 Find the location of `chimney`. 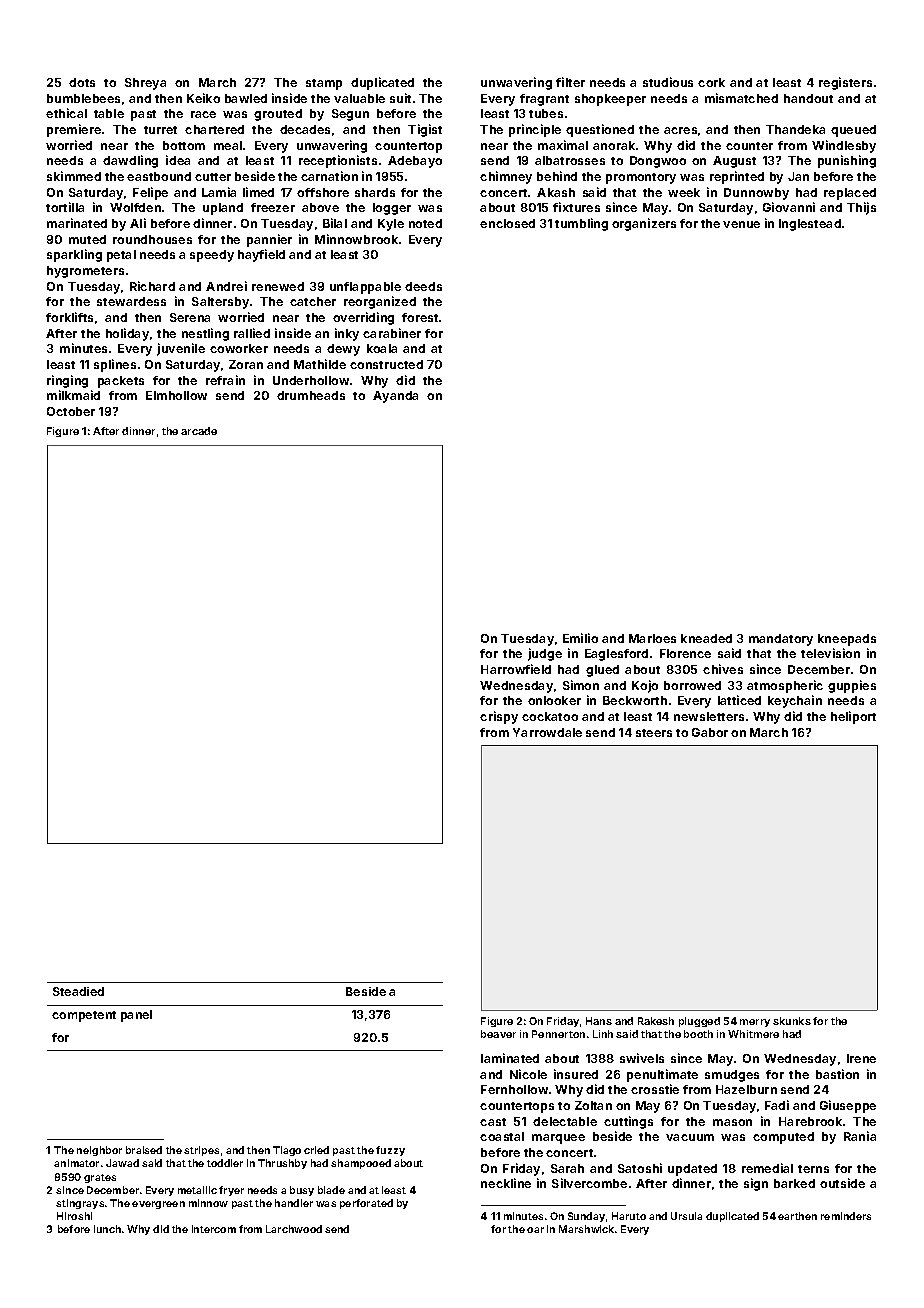

chimney is located at coordinates (506, 177).
